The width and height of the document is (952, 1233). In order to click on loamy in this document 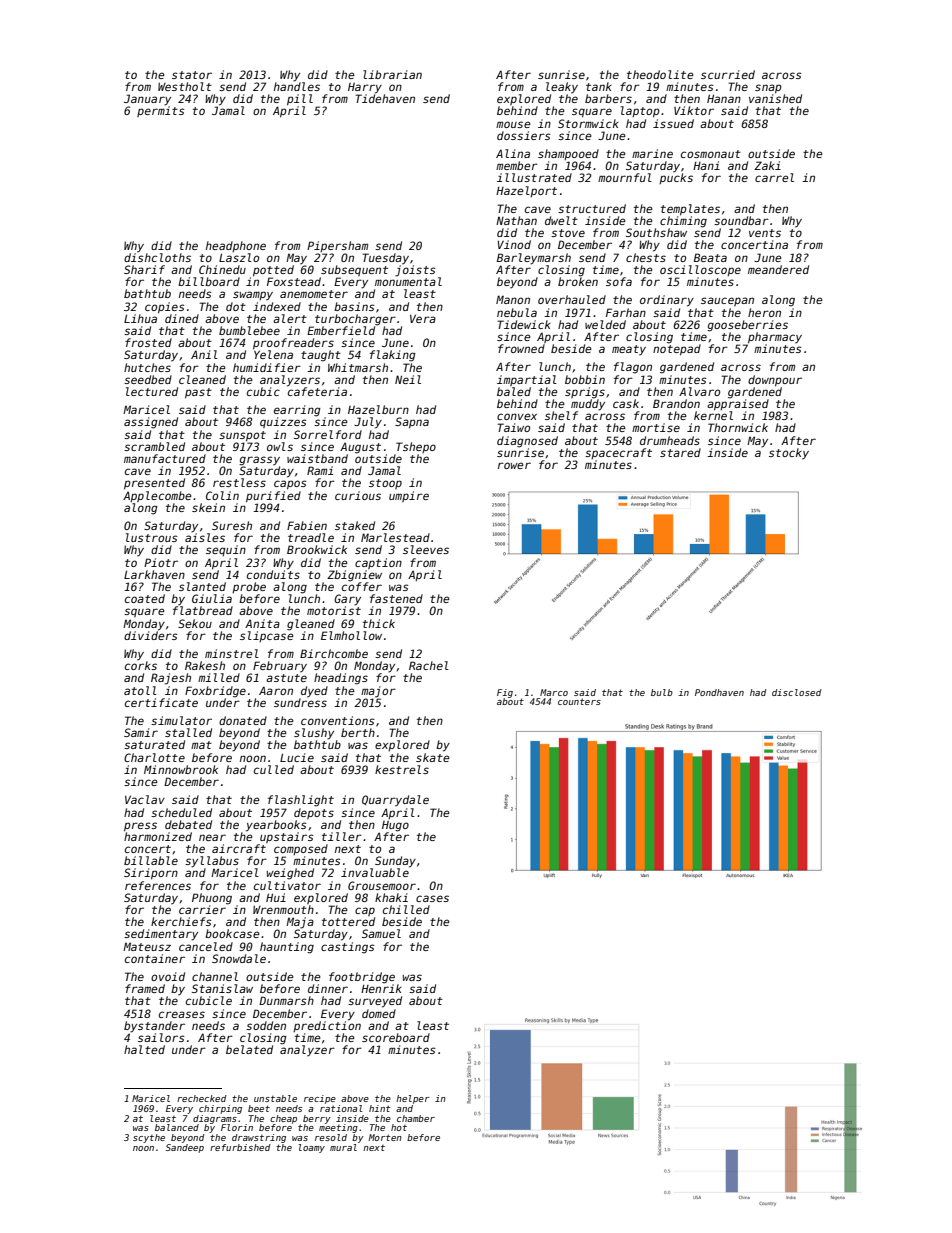, I will do `click(312, 1148)`.
